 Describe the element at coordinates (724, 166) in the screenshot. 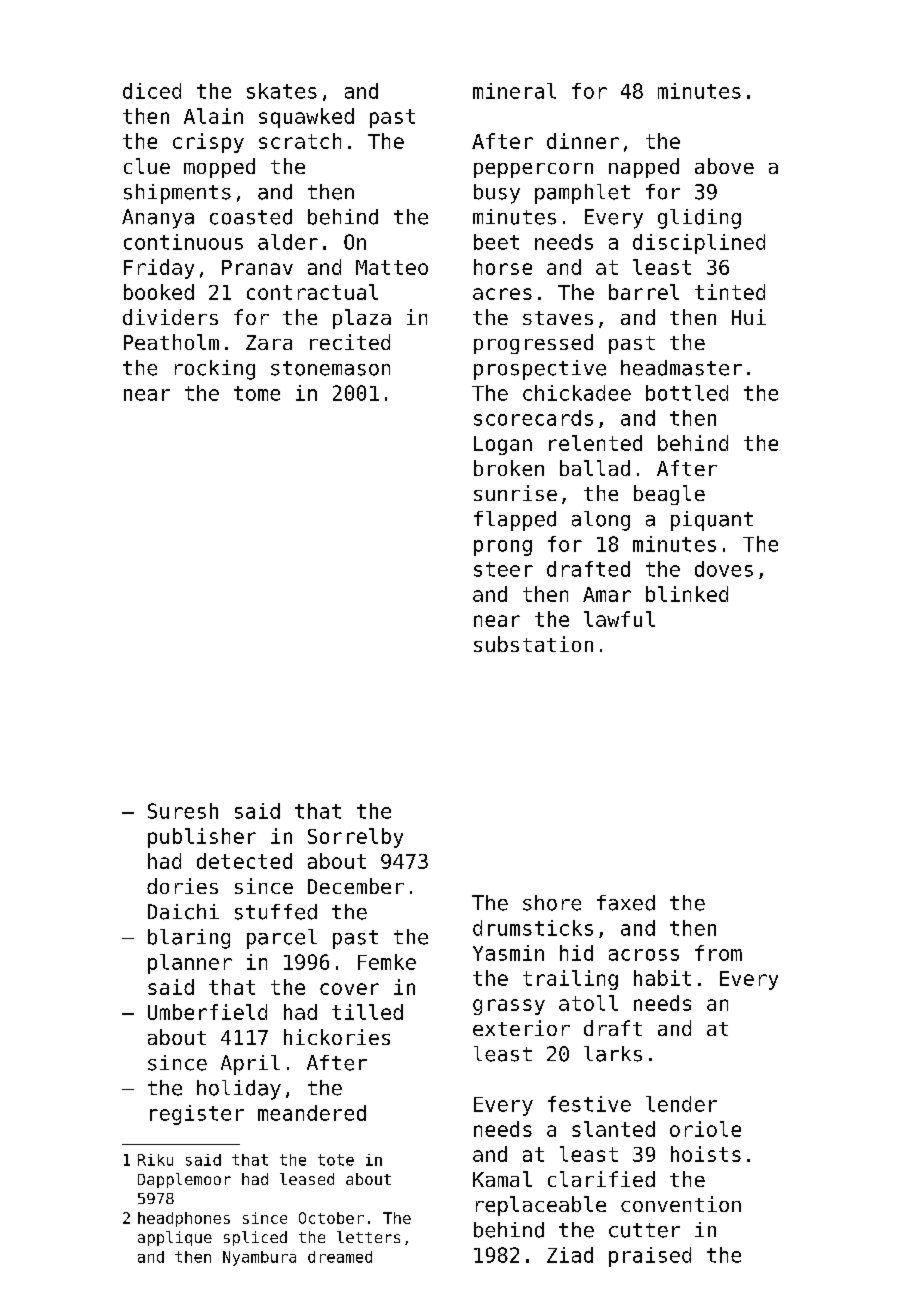

I see `above` at that location.
